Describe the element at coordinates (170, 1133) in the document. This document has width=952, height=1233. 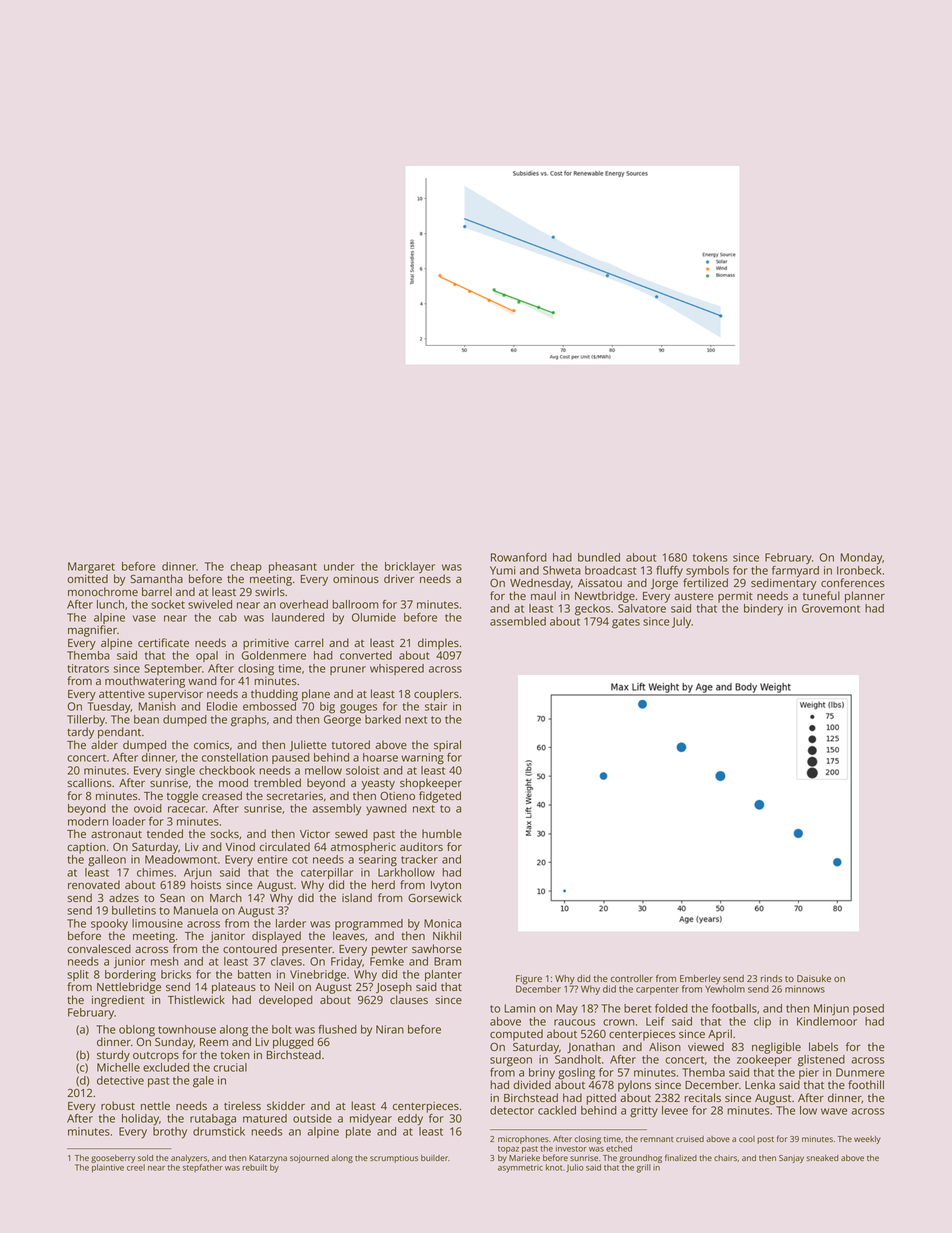
I see `brothy` at that location.
